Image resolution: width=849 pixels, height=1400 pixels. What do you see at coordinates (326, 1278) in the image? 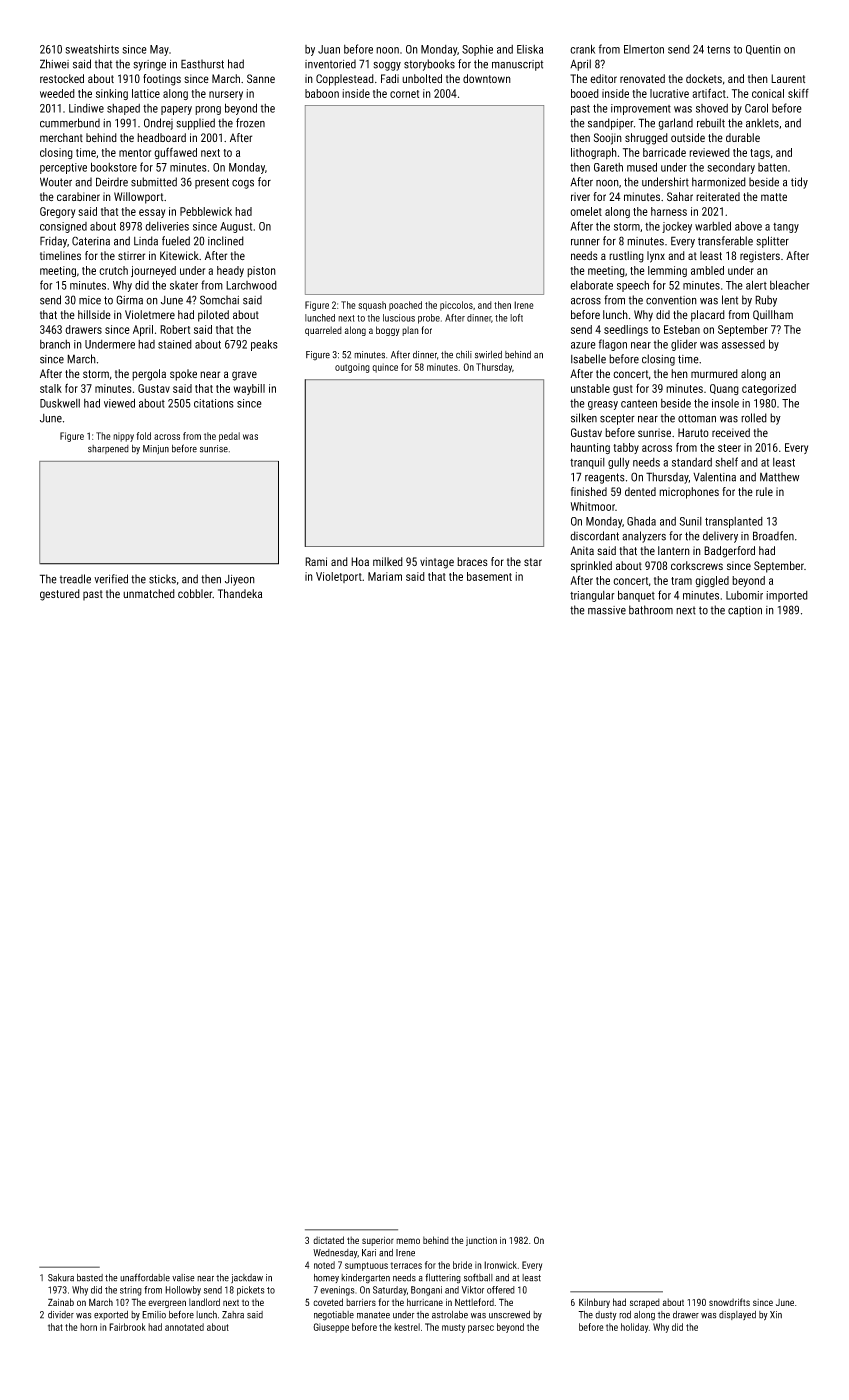
I see `homey` at bounding box center [326, 1278].
